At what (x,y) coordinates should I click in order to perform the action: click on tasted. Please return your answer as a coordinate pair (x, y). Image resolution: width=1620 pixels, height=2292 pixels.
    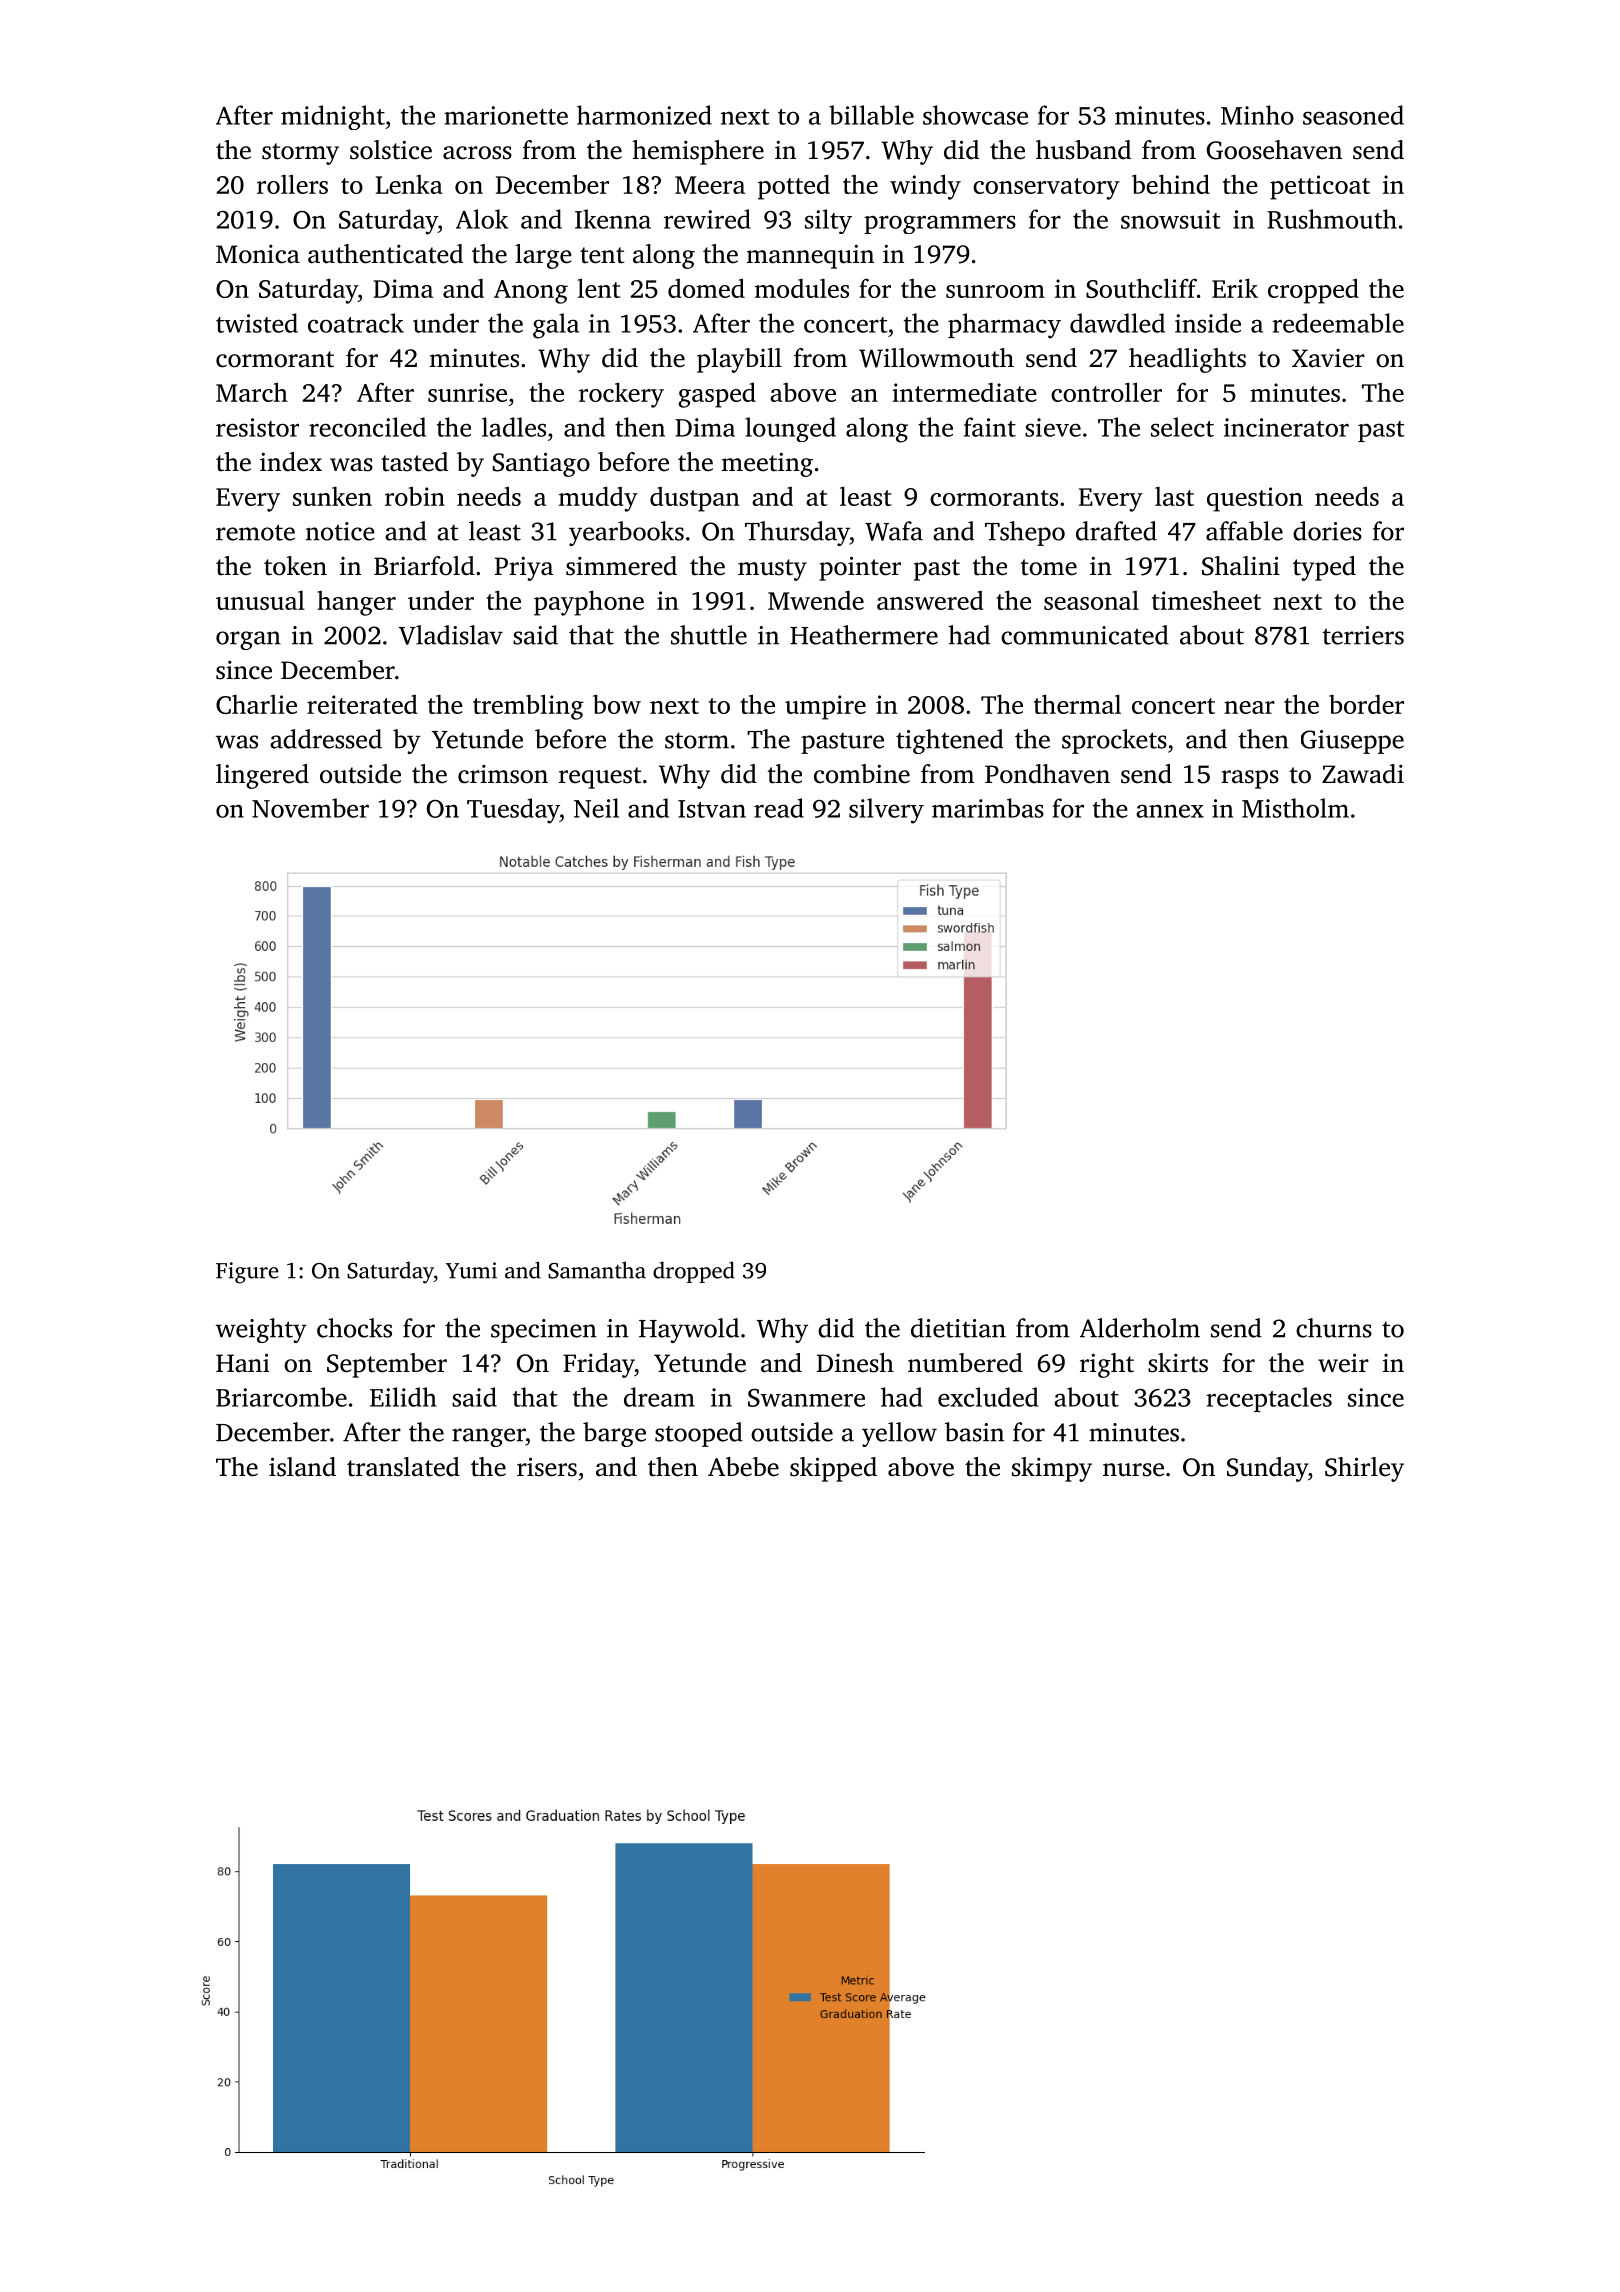
    Looking at the image, I should click on (414, 462).
